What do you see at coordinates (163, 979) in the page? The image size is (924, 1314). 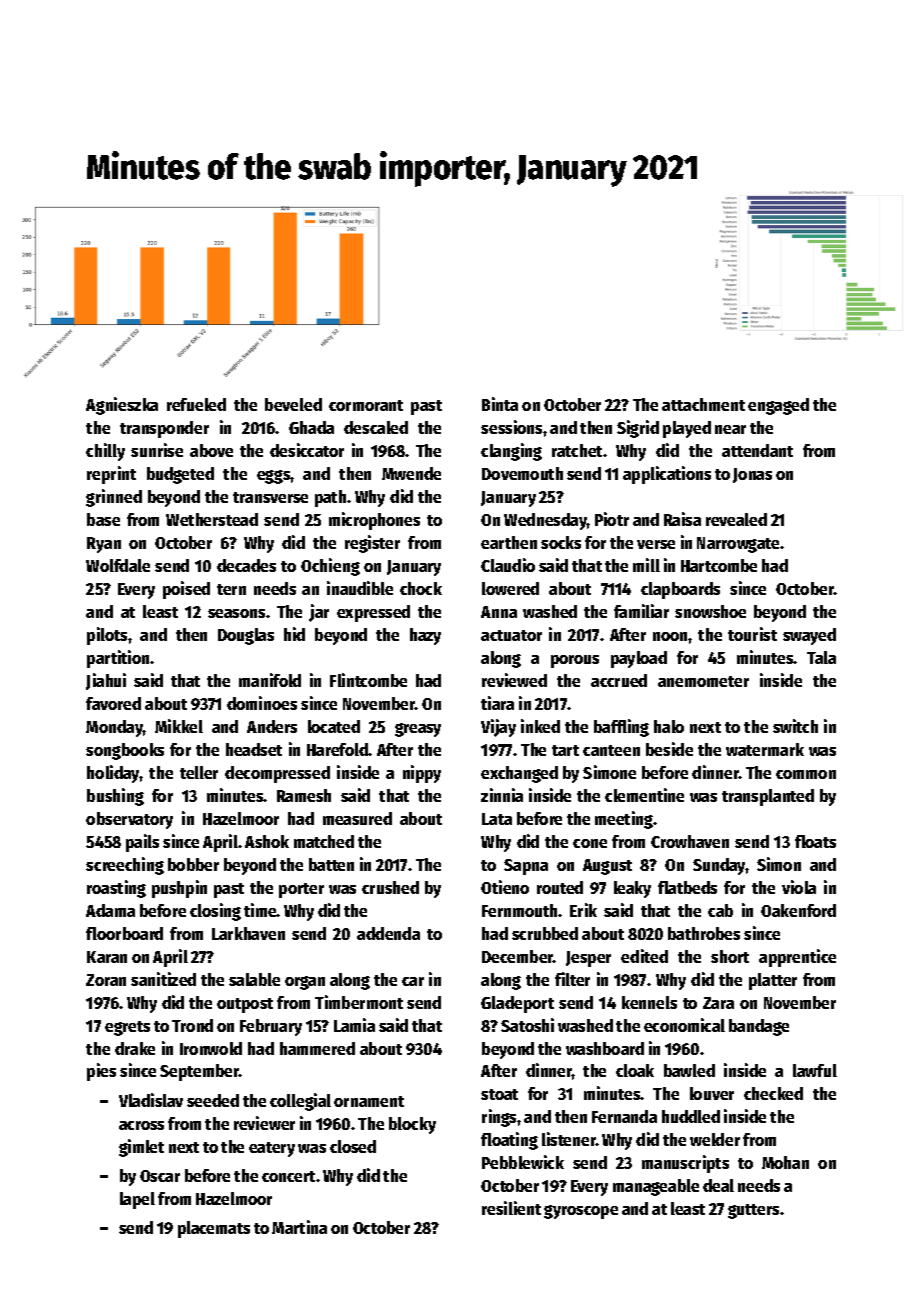 I see `sanitized` at bounding box center [163, 979].
